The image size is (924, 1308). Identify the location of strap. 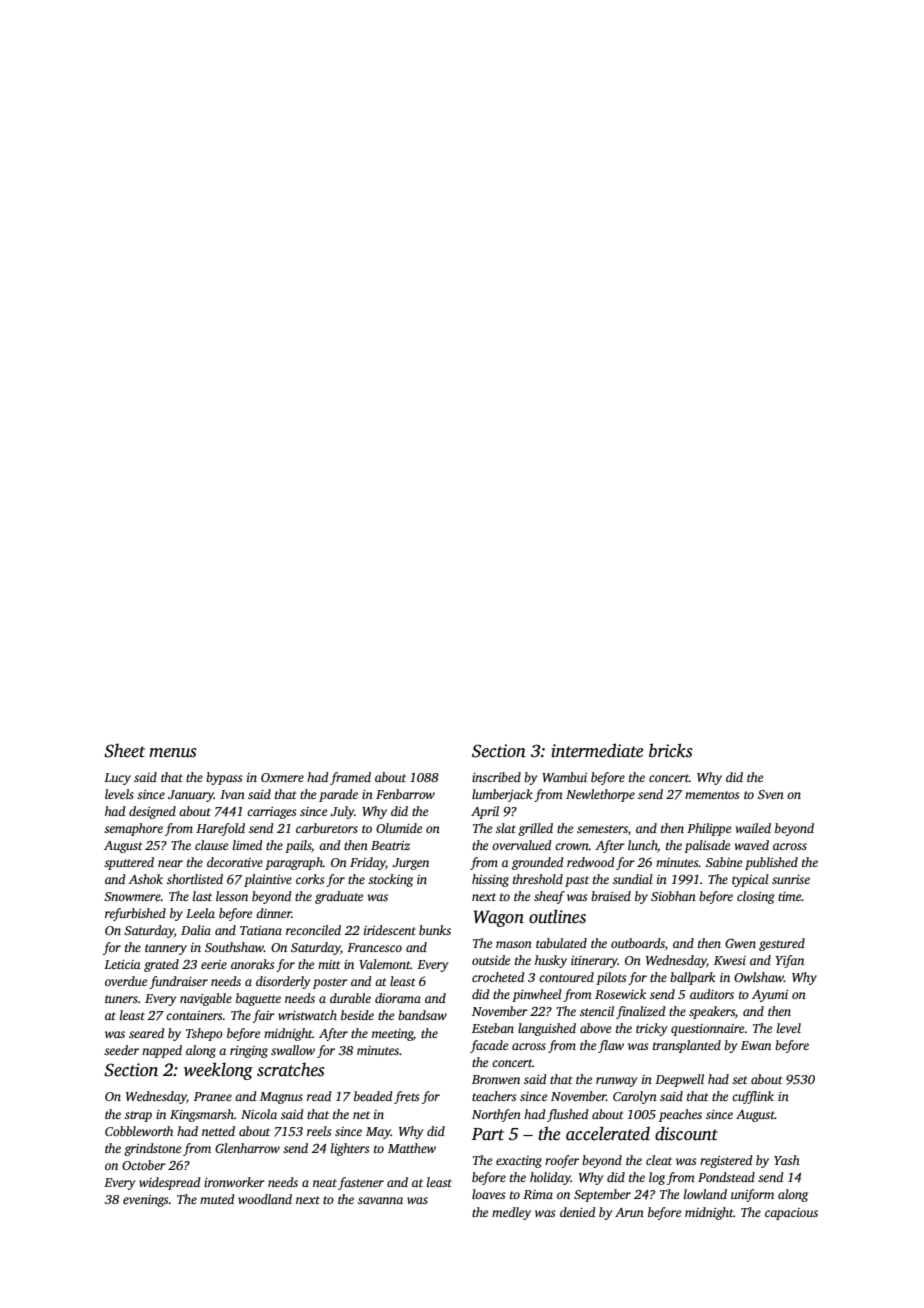
(138, 1116).
